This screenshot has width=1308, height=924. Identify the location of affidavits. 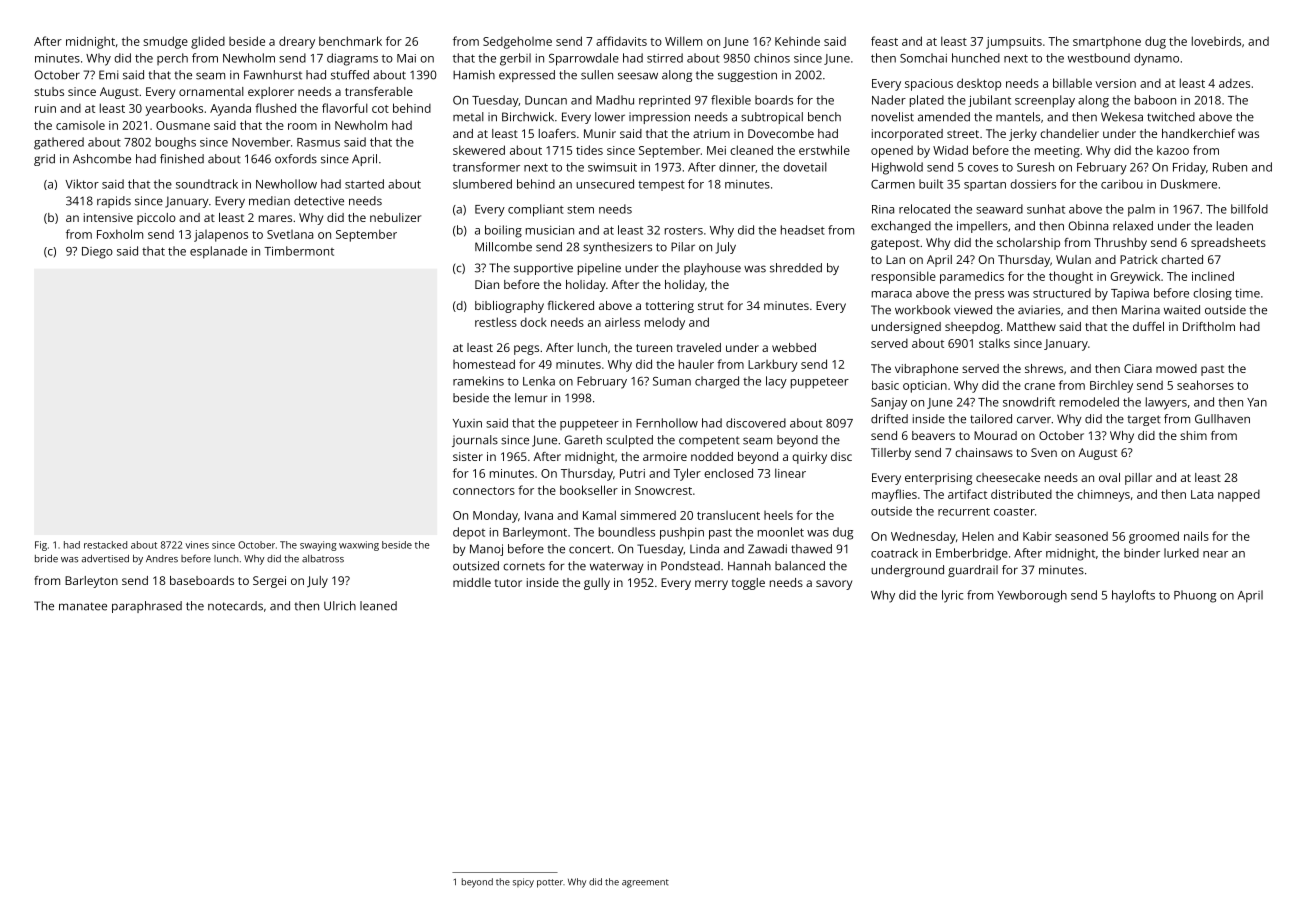
(621, 41).
